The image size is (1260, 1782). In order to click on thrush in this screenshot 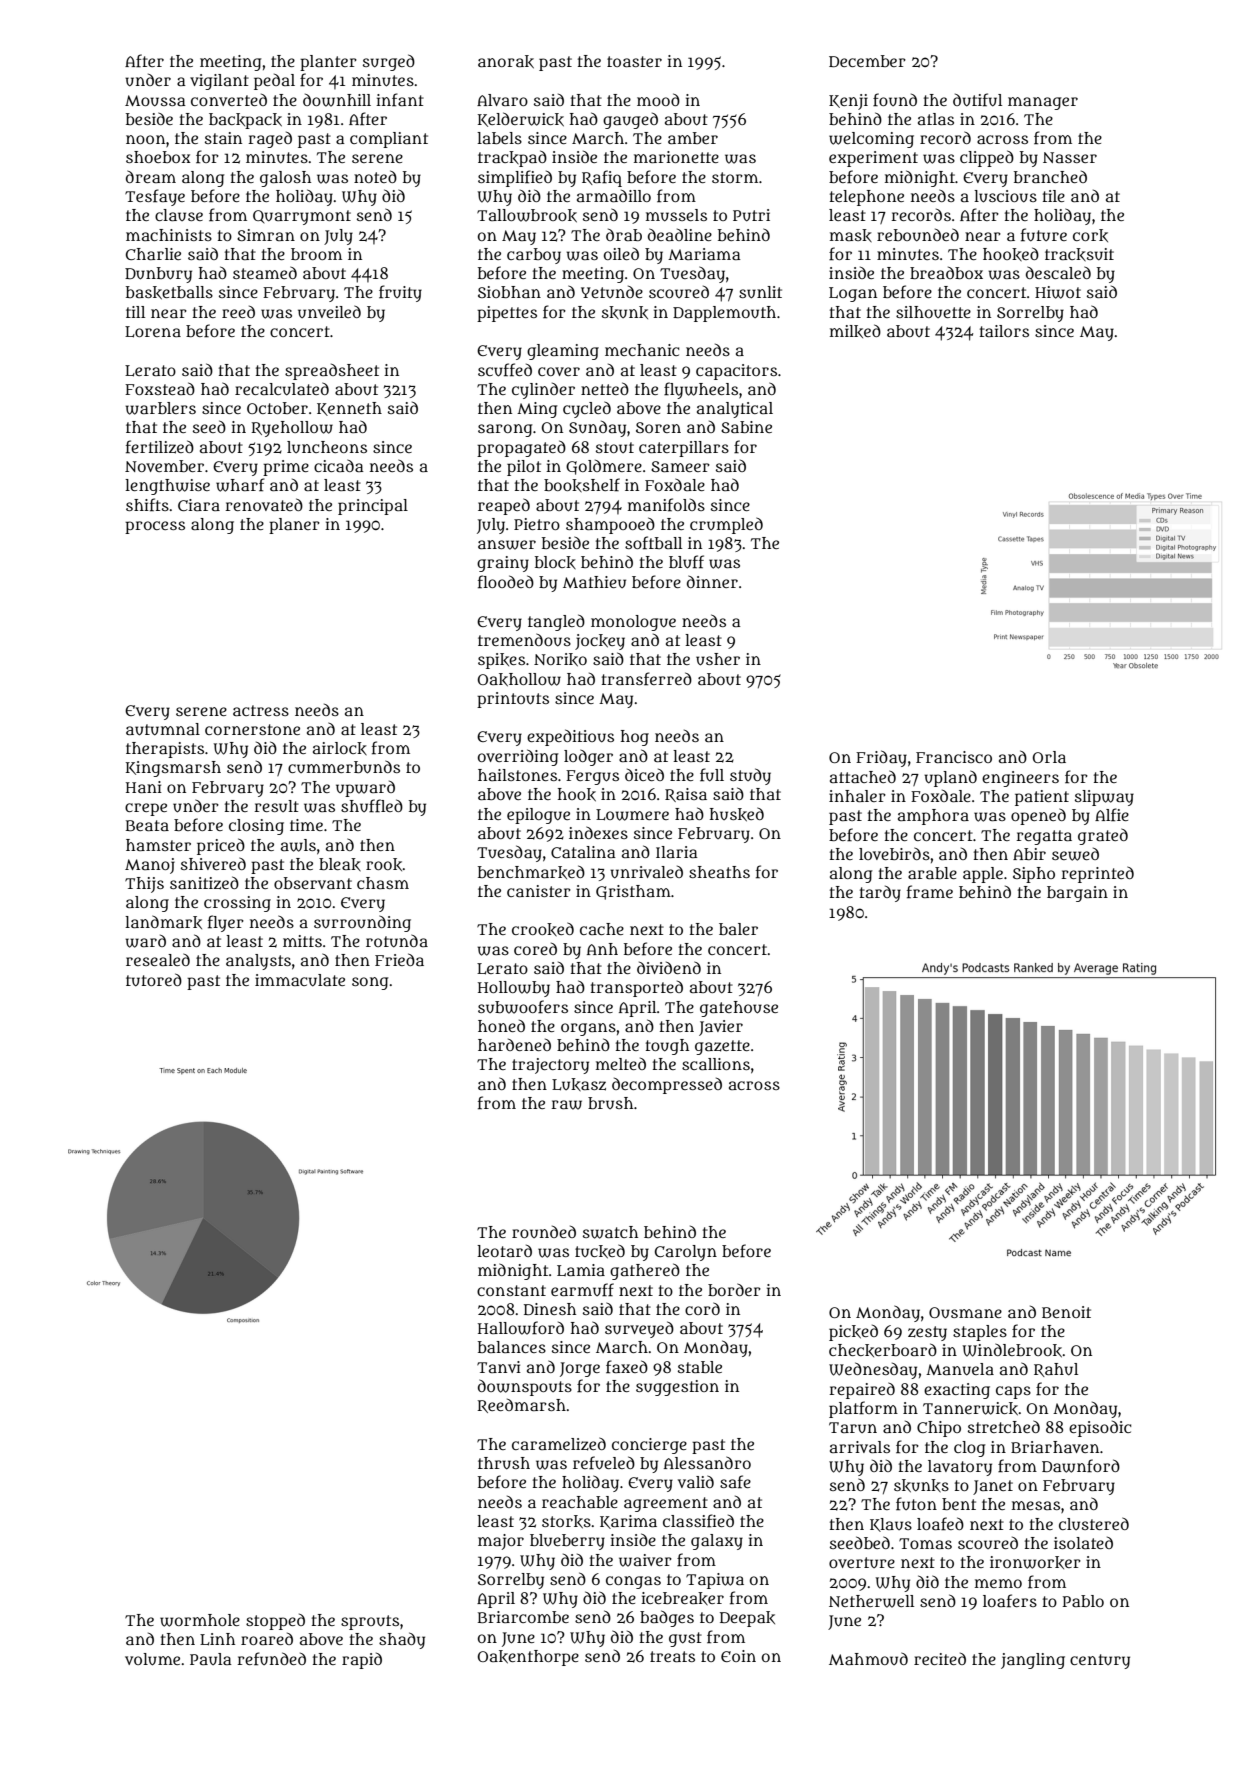, I will do `click(504, 1463)`.
